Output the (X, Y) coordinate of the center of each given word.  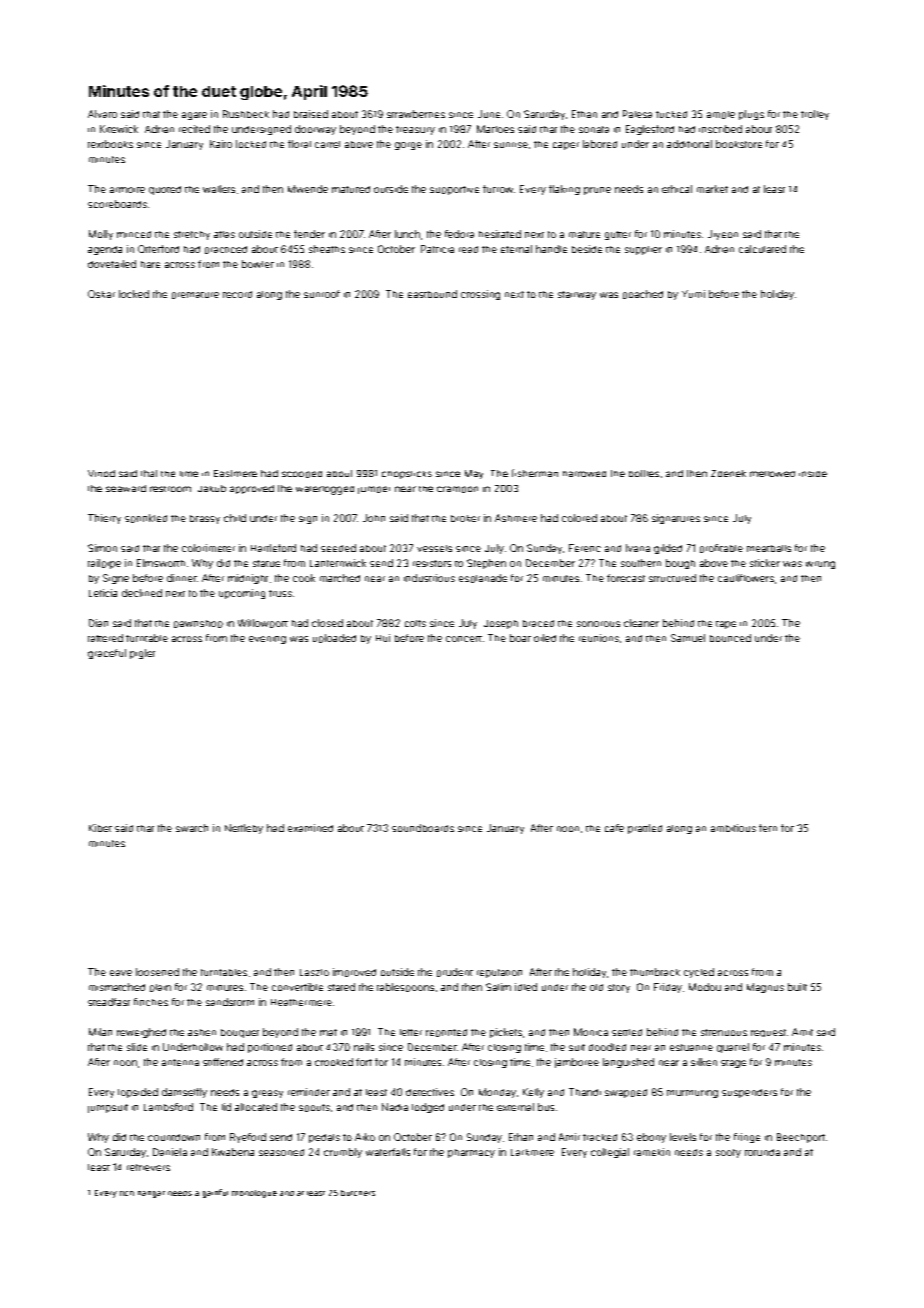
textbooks (110, 144)
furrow (498, 189)
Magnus (765, 988)
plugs (751, 115)
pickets (506, 1033)
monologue (254, 1194)
